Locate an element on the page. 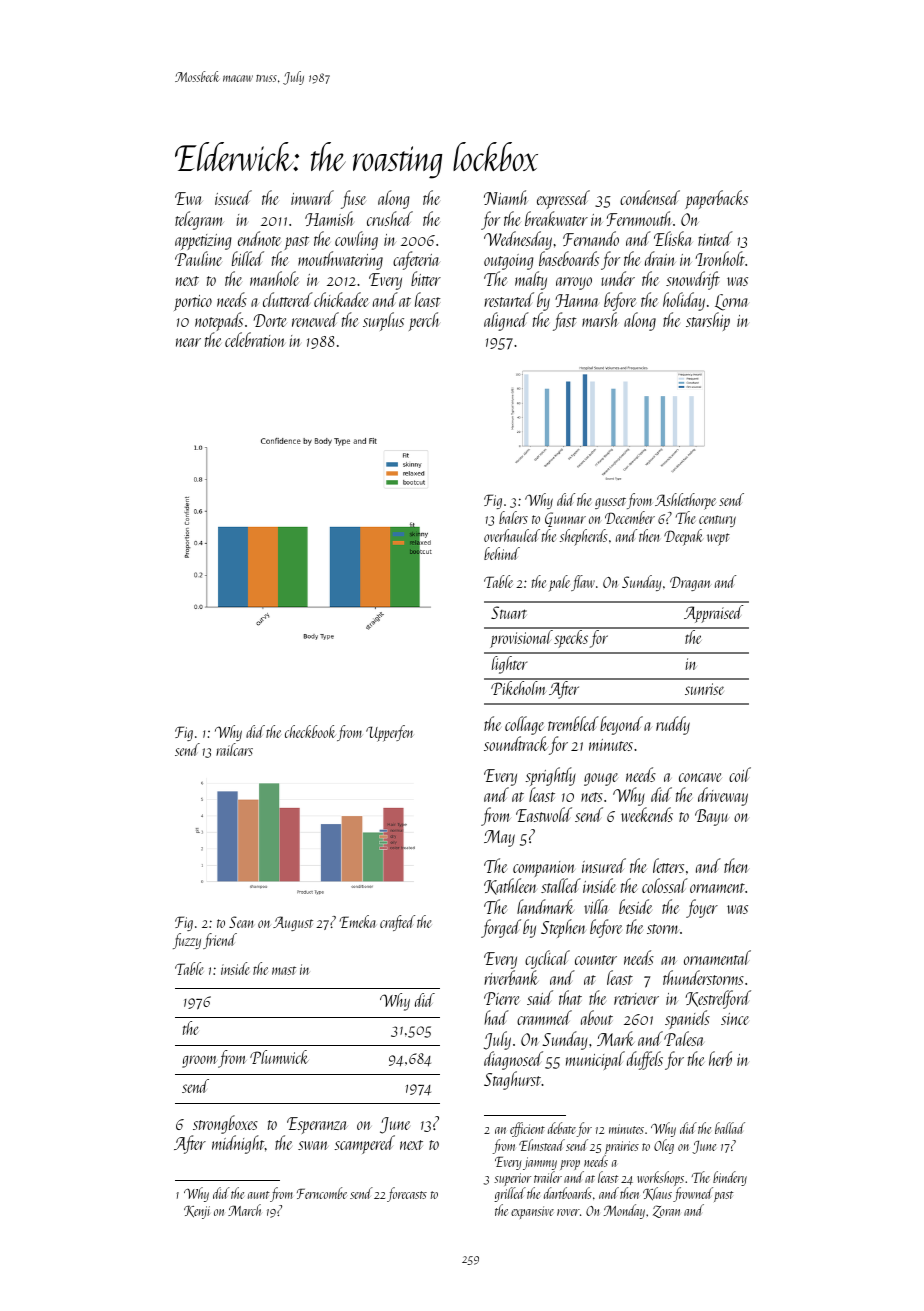 Image resolution: width=924 pixels, height=1311 pixels. Niamh is located at coordinates (505, 197).
